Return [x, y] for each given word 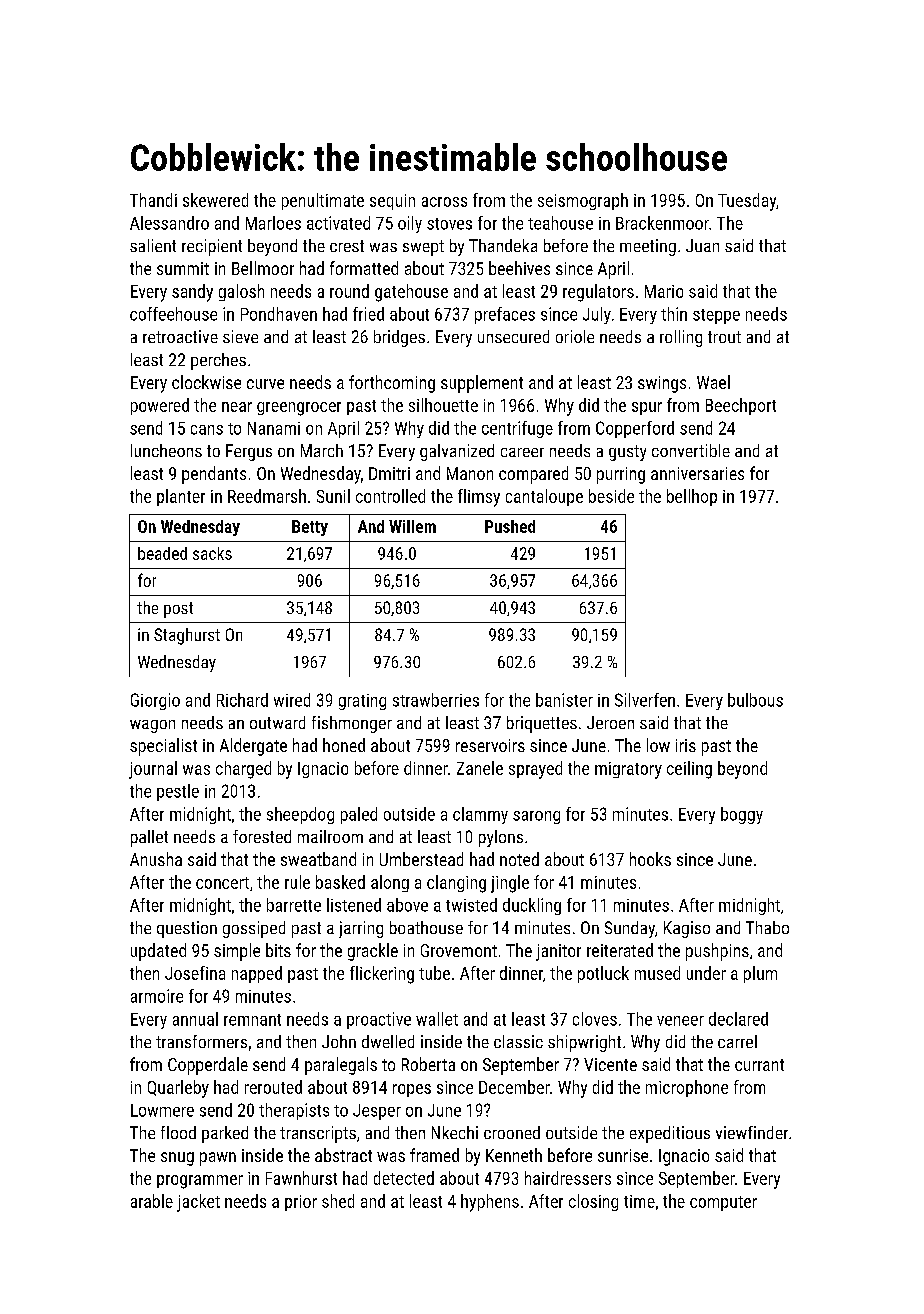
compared [533, 475]
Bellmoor [263, 268]
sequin [392, 202]
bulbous [755, 700]
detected [404, 1178]
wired [292, 700]
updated [158, 952]
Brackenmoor [662, 223]
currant [759, 1065]
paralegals [341, 1066]
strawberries [436, 700]
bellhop [692, 497]
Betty [310, 528]
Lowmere [162, 1110]
